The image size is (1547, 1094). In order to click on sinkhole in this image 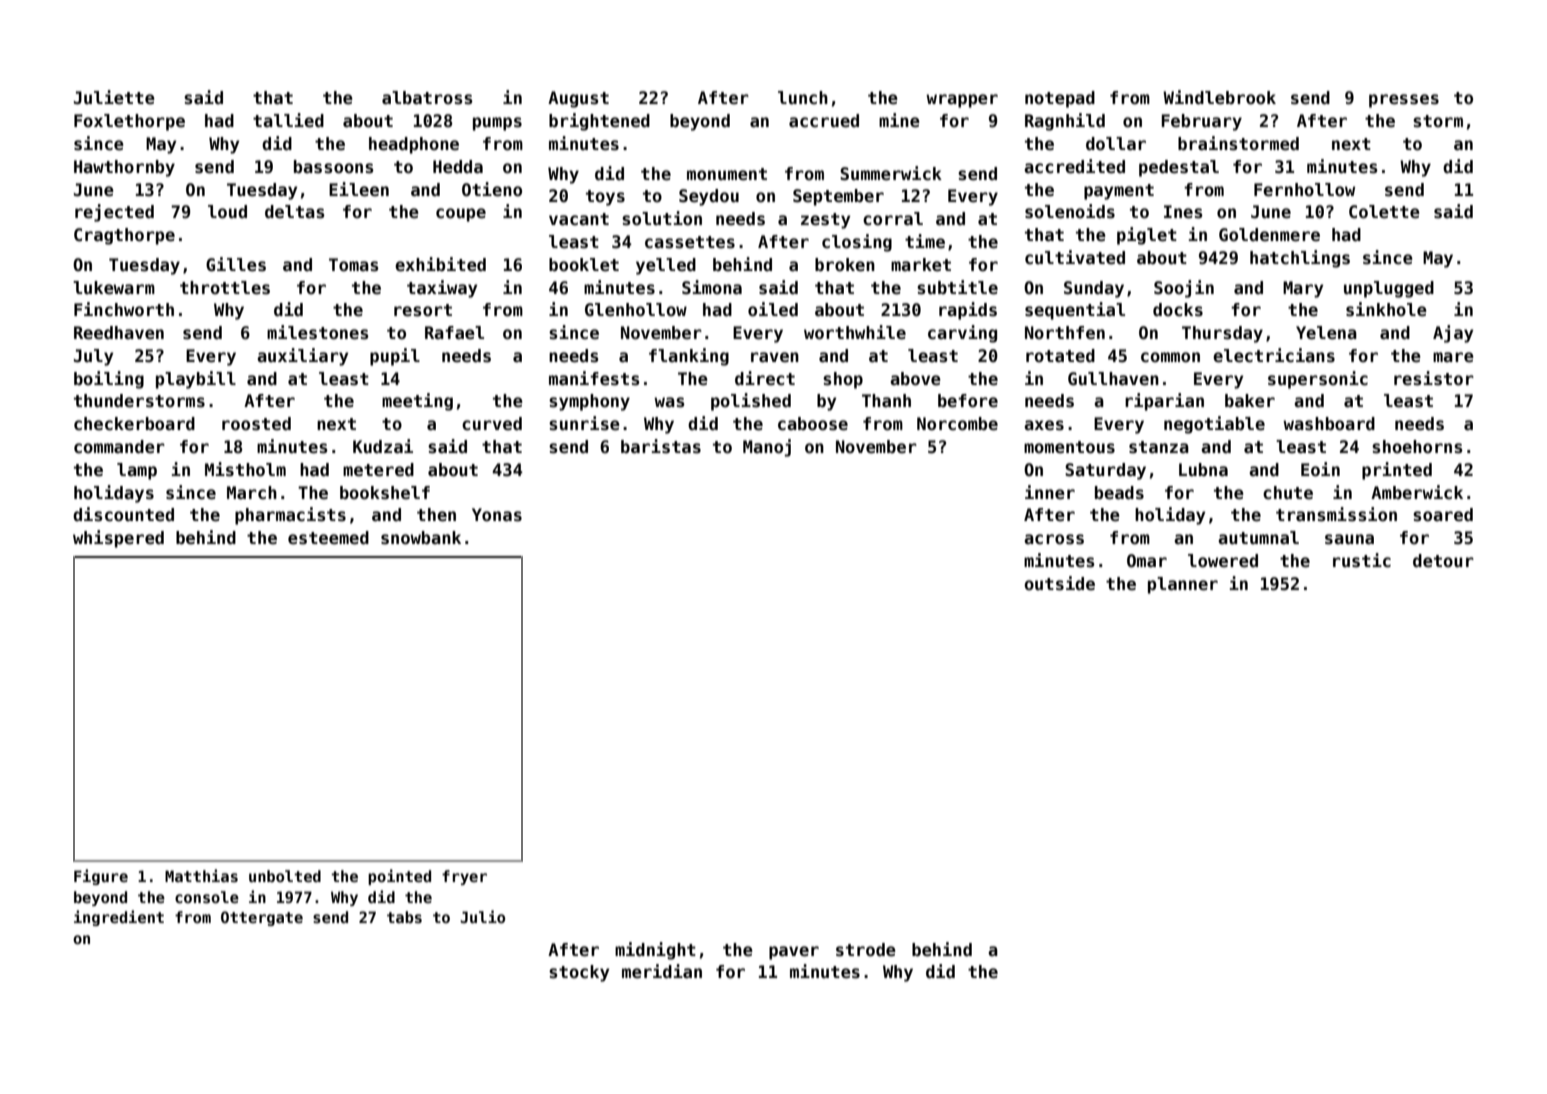, I will do `click(1386, 309)`.
